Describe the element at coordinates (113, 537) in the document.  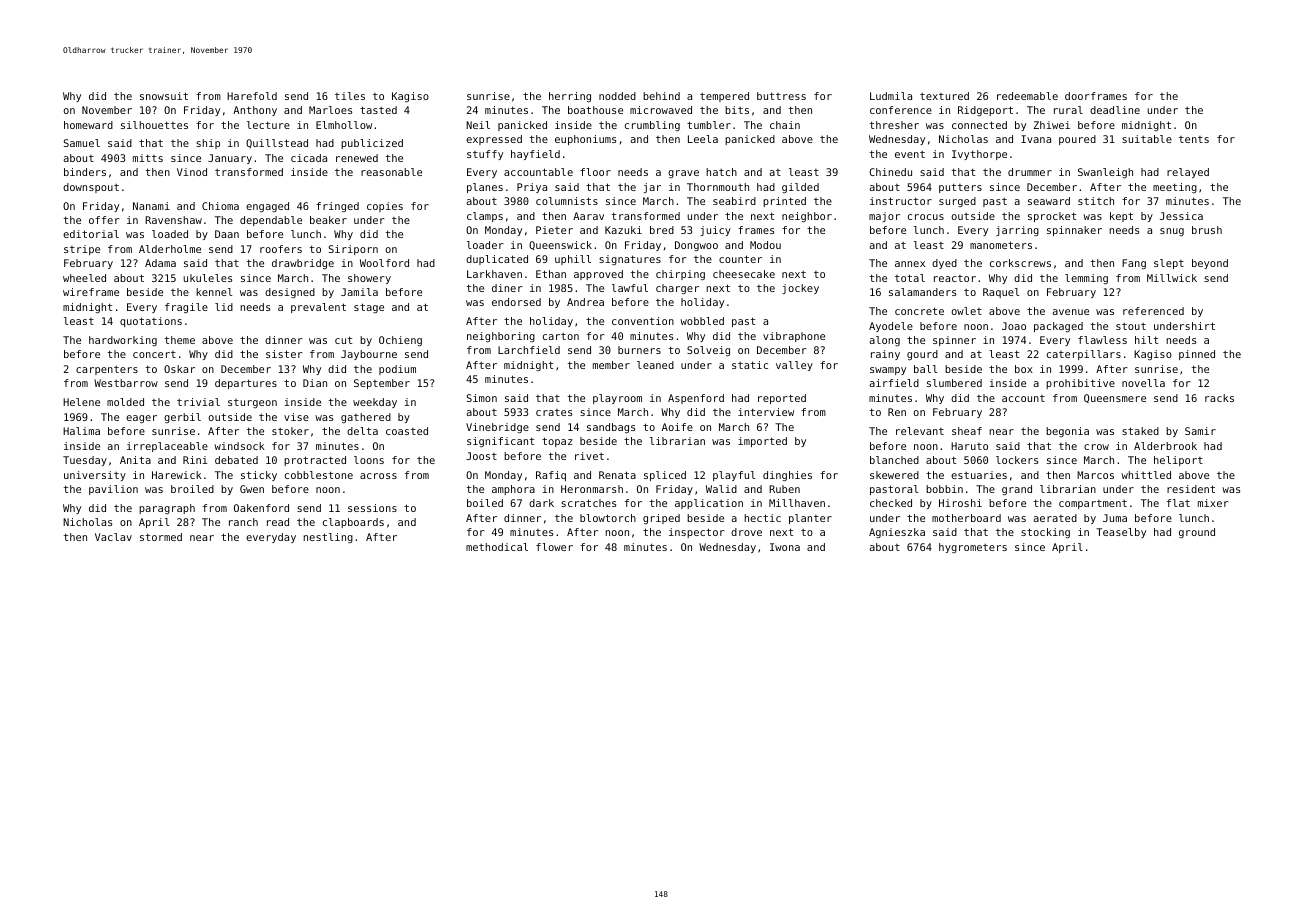
I see `Vaclav` at that location.
